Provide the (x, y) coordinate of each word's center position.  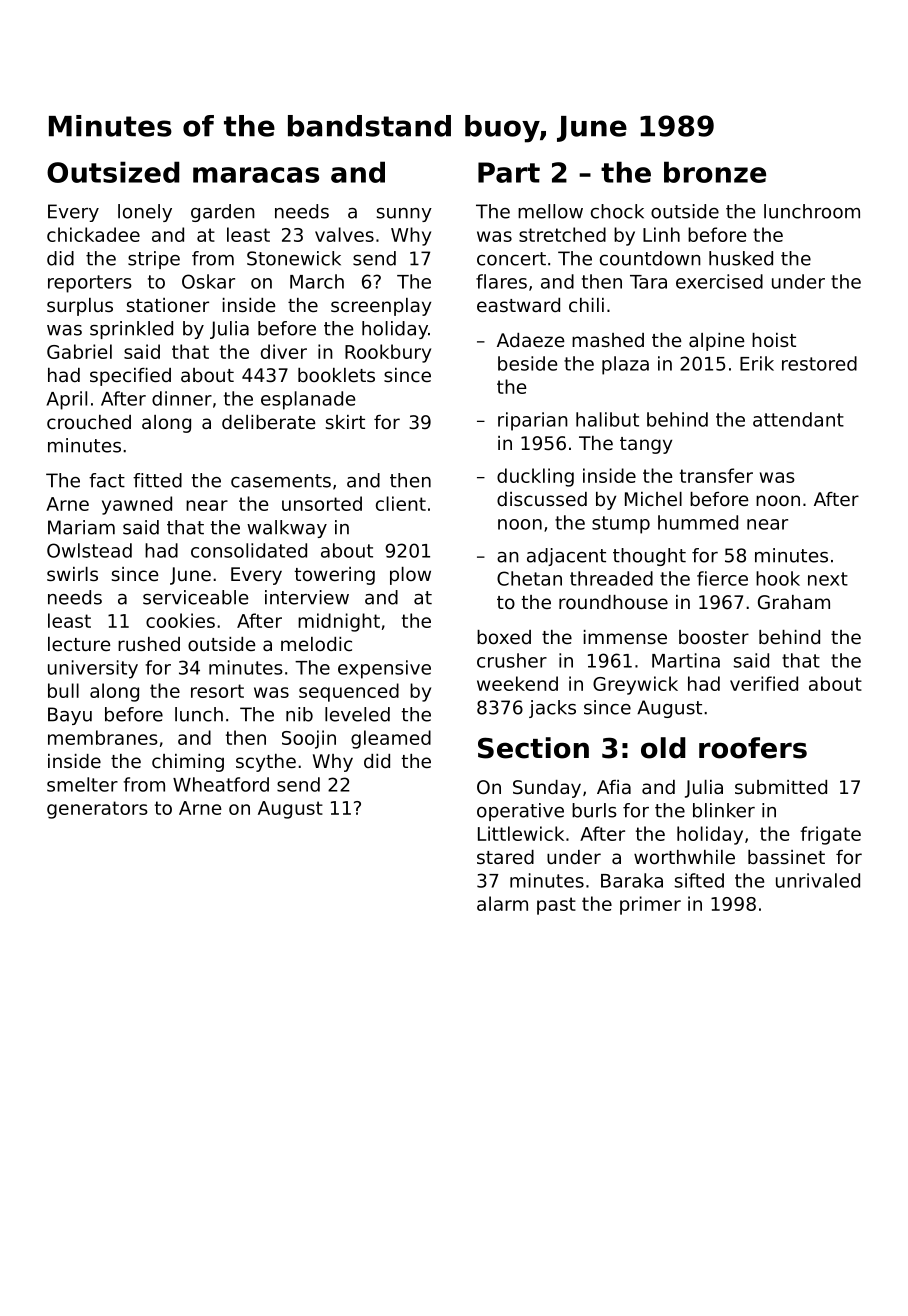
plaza (625, 365)
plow (410, 576)
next (828, 579)
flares (501, 281)
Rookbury (388, 353)
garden (223, 213)
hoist (774, 340)
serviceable (195, 597)
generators (97, 810)
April (66, 400)
